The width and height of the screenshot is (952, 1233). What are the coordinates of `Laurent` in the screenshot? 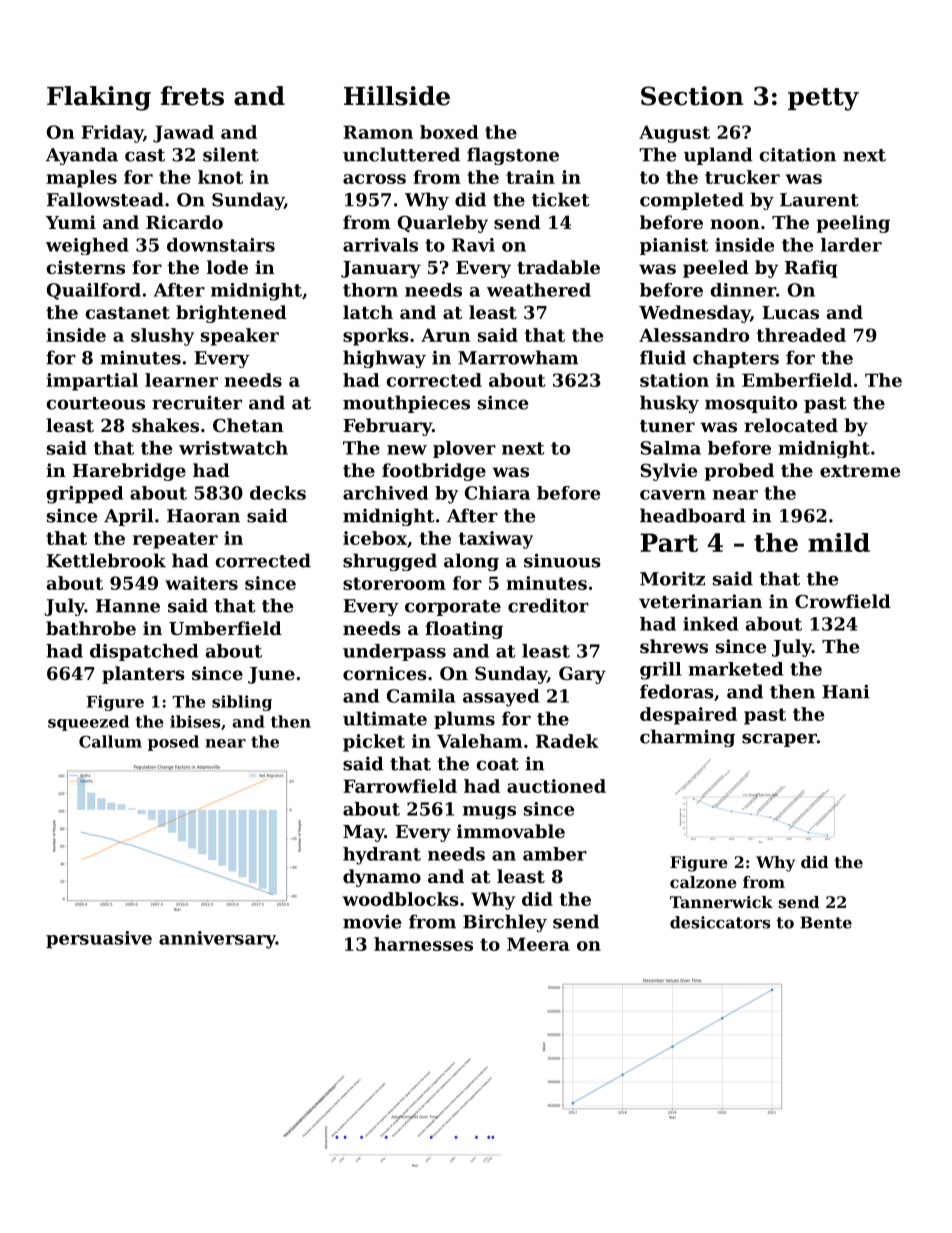 It's located at (819, 200).
